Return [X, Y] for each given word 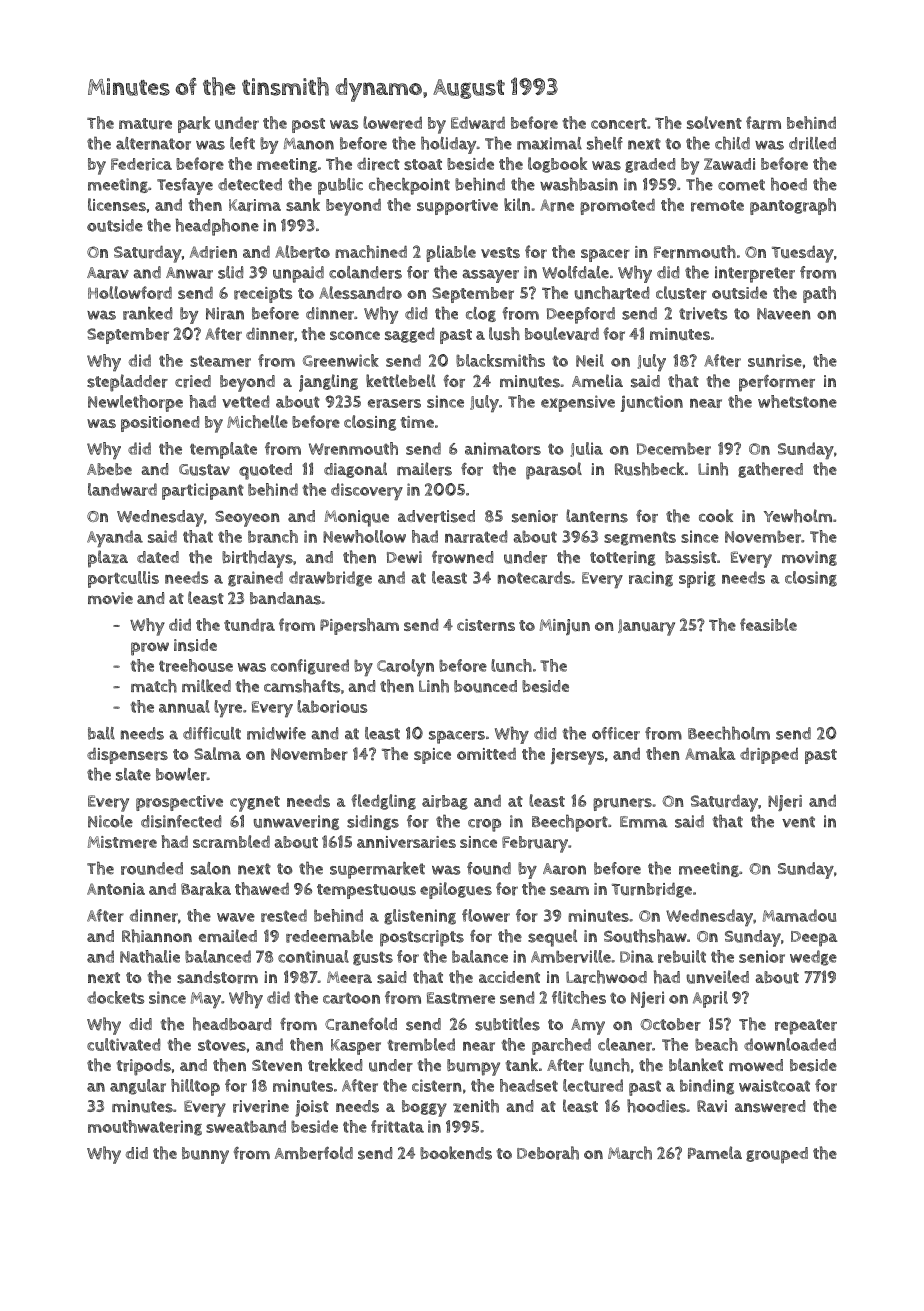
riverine [261, 1106]
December [674, 448]
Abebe [109, 469]
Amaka [710, 753]
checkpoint [409, 186]
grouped [777, 1155]
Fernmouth [695, 252]
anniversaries [406, 842]
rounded [152, 868]
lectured [593, 1085]
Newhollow [364, 536]
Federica [141, 164]
